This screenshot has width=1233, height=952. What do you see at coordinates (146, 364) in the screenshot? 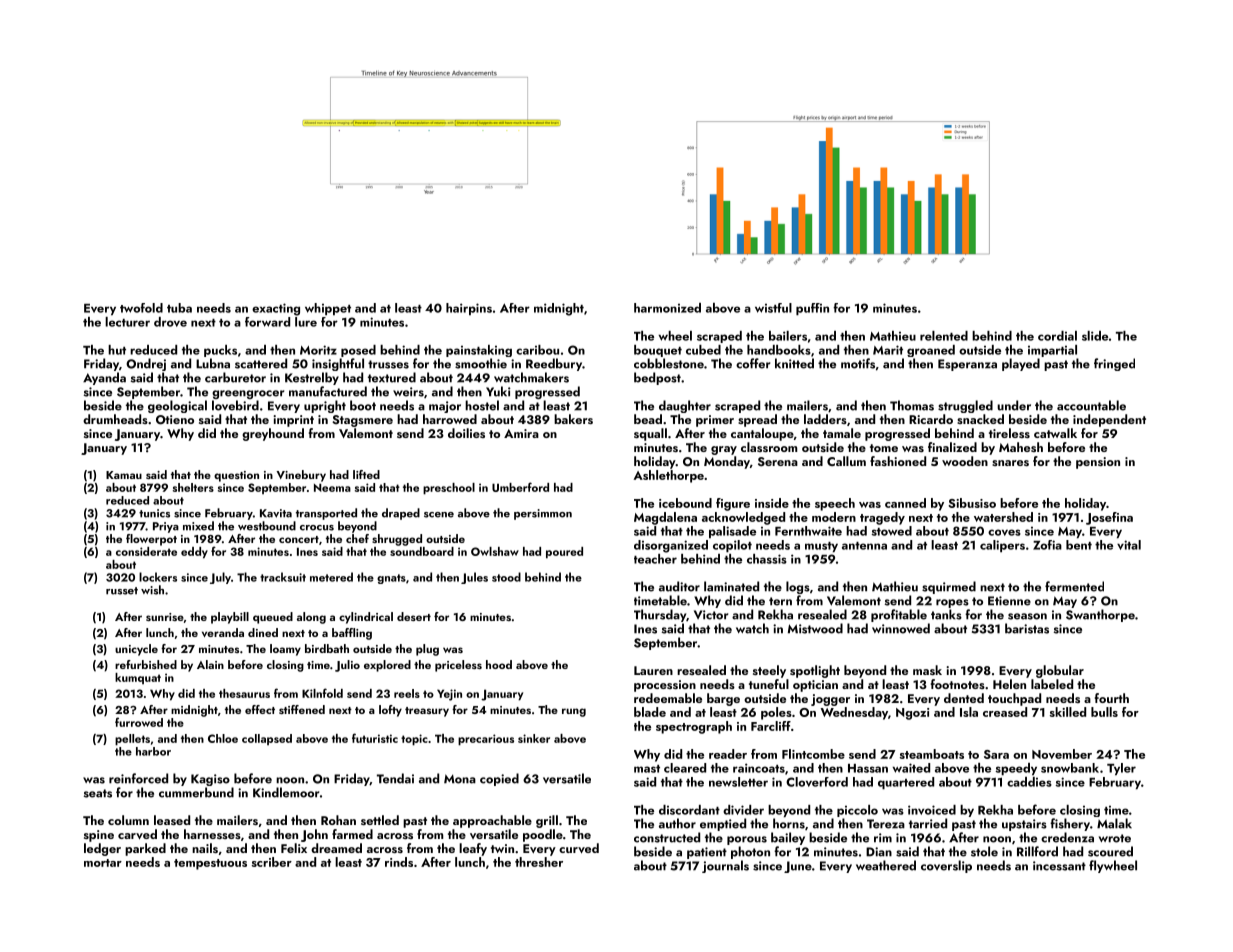
I see `Ondrej` at bounding box center [146, 364].
